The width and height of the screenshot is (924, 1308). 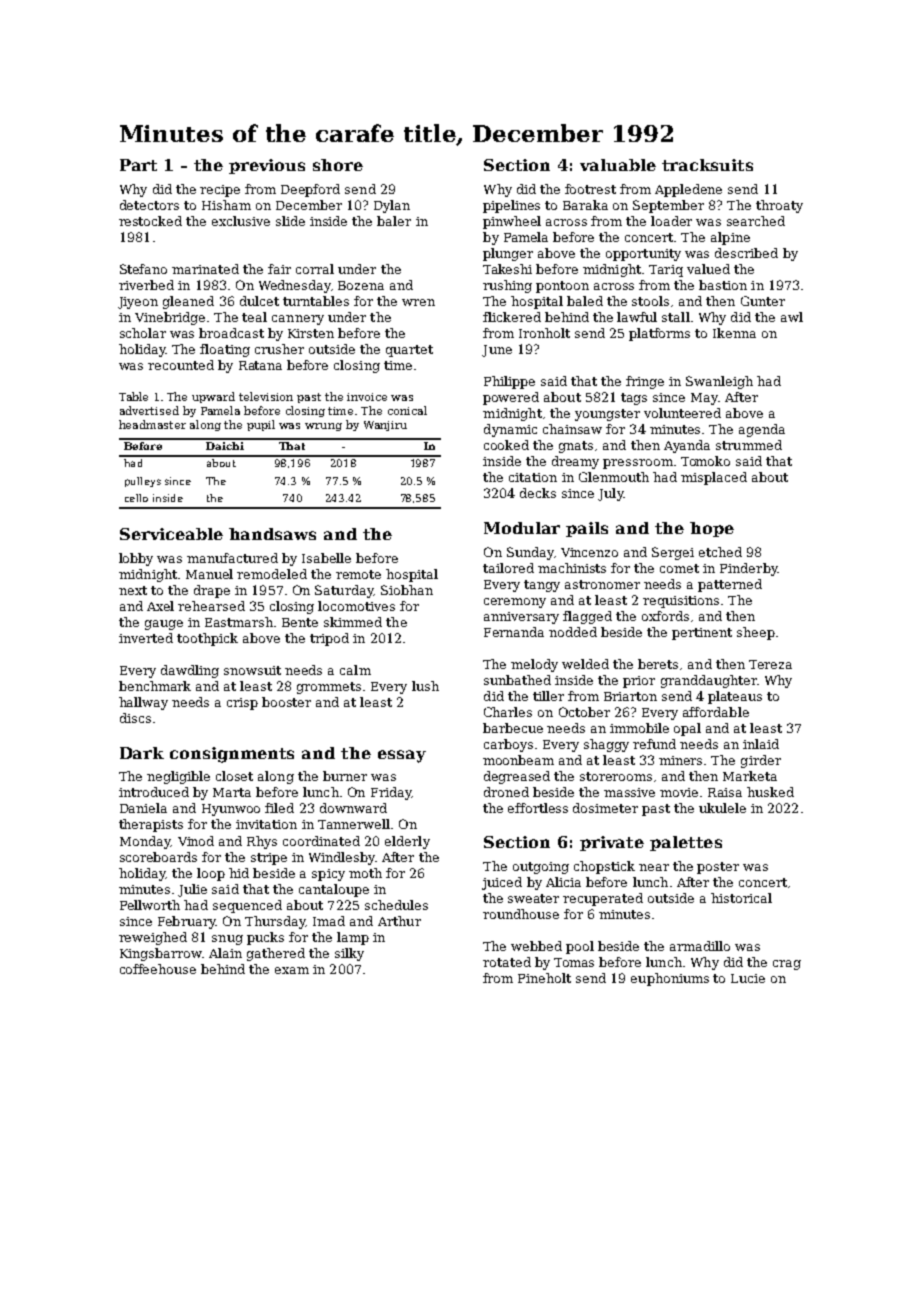 What do you see at coordinates (513, 728) in the screenshot?
I see `barbecue` at bounding box center [513, 728].
